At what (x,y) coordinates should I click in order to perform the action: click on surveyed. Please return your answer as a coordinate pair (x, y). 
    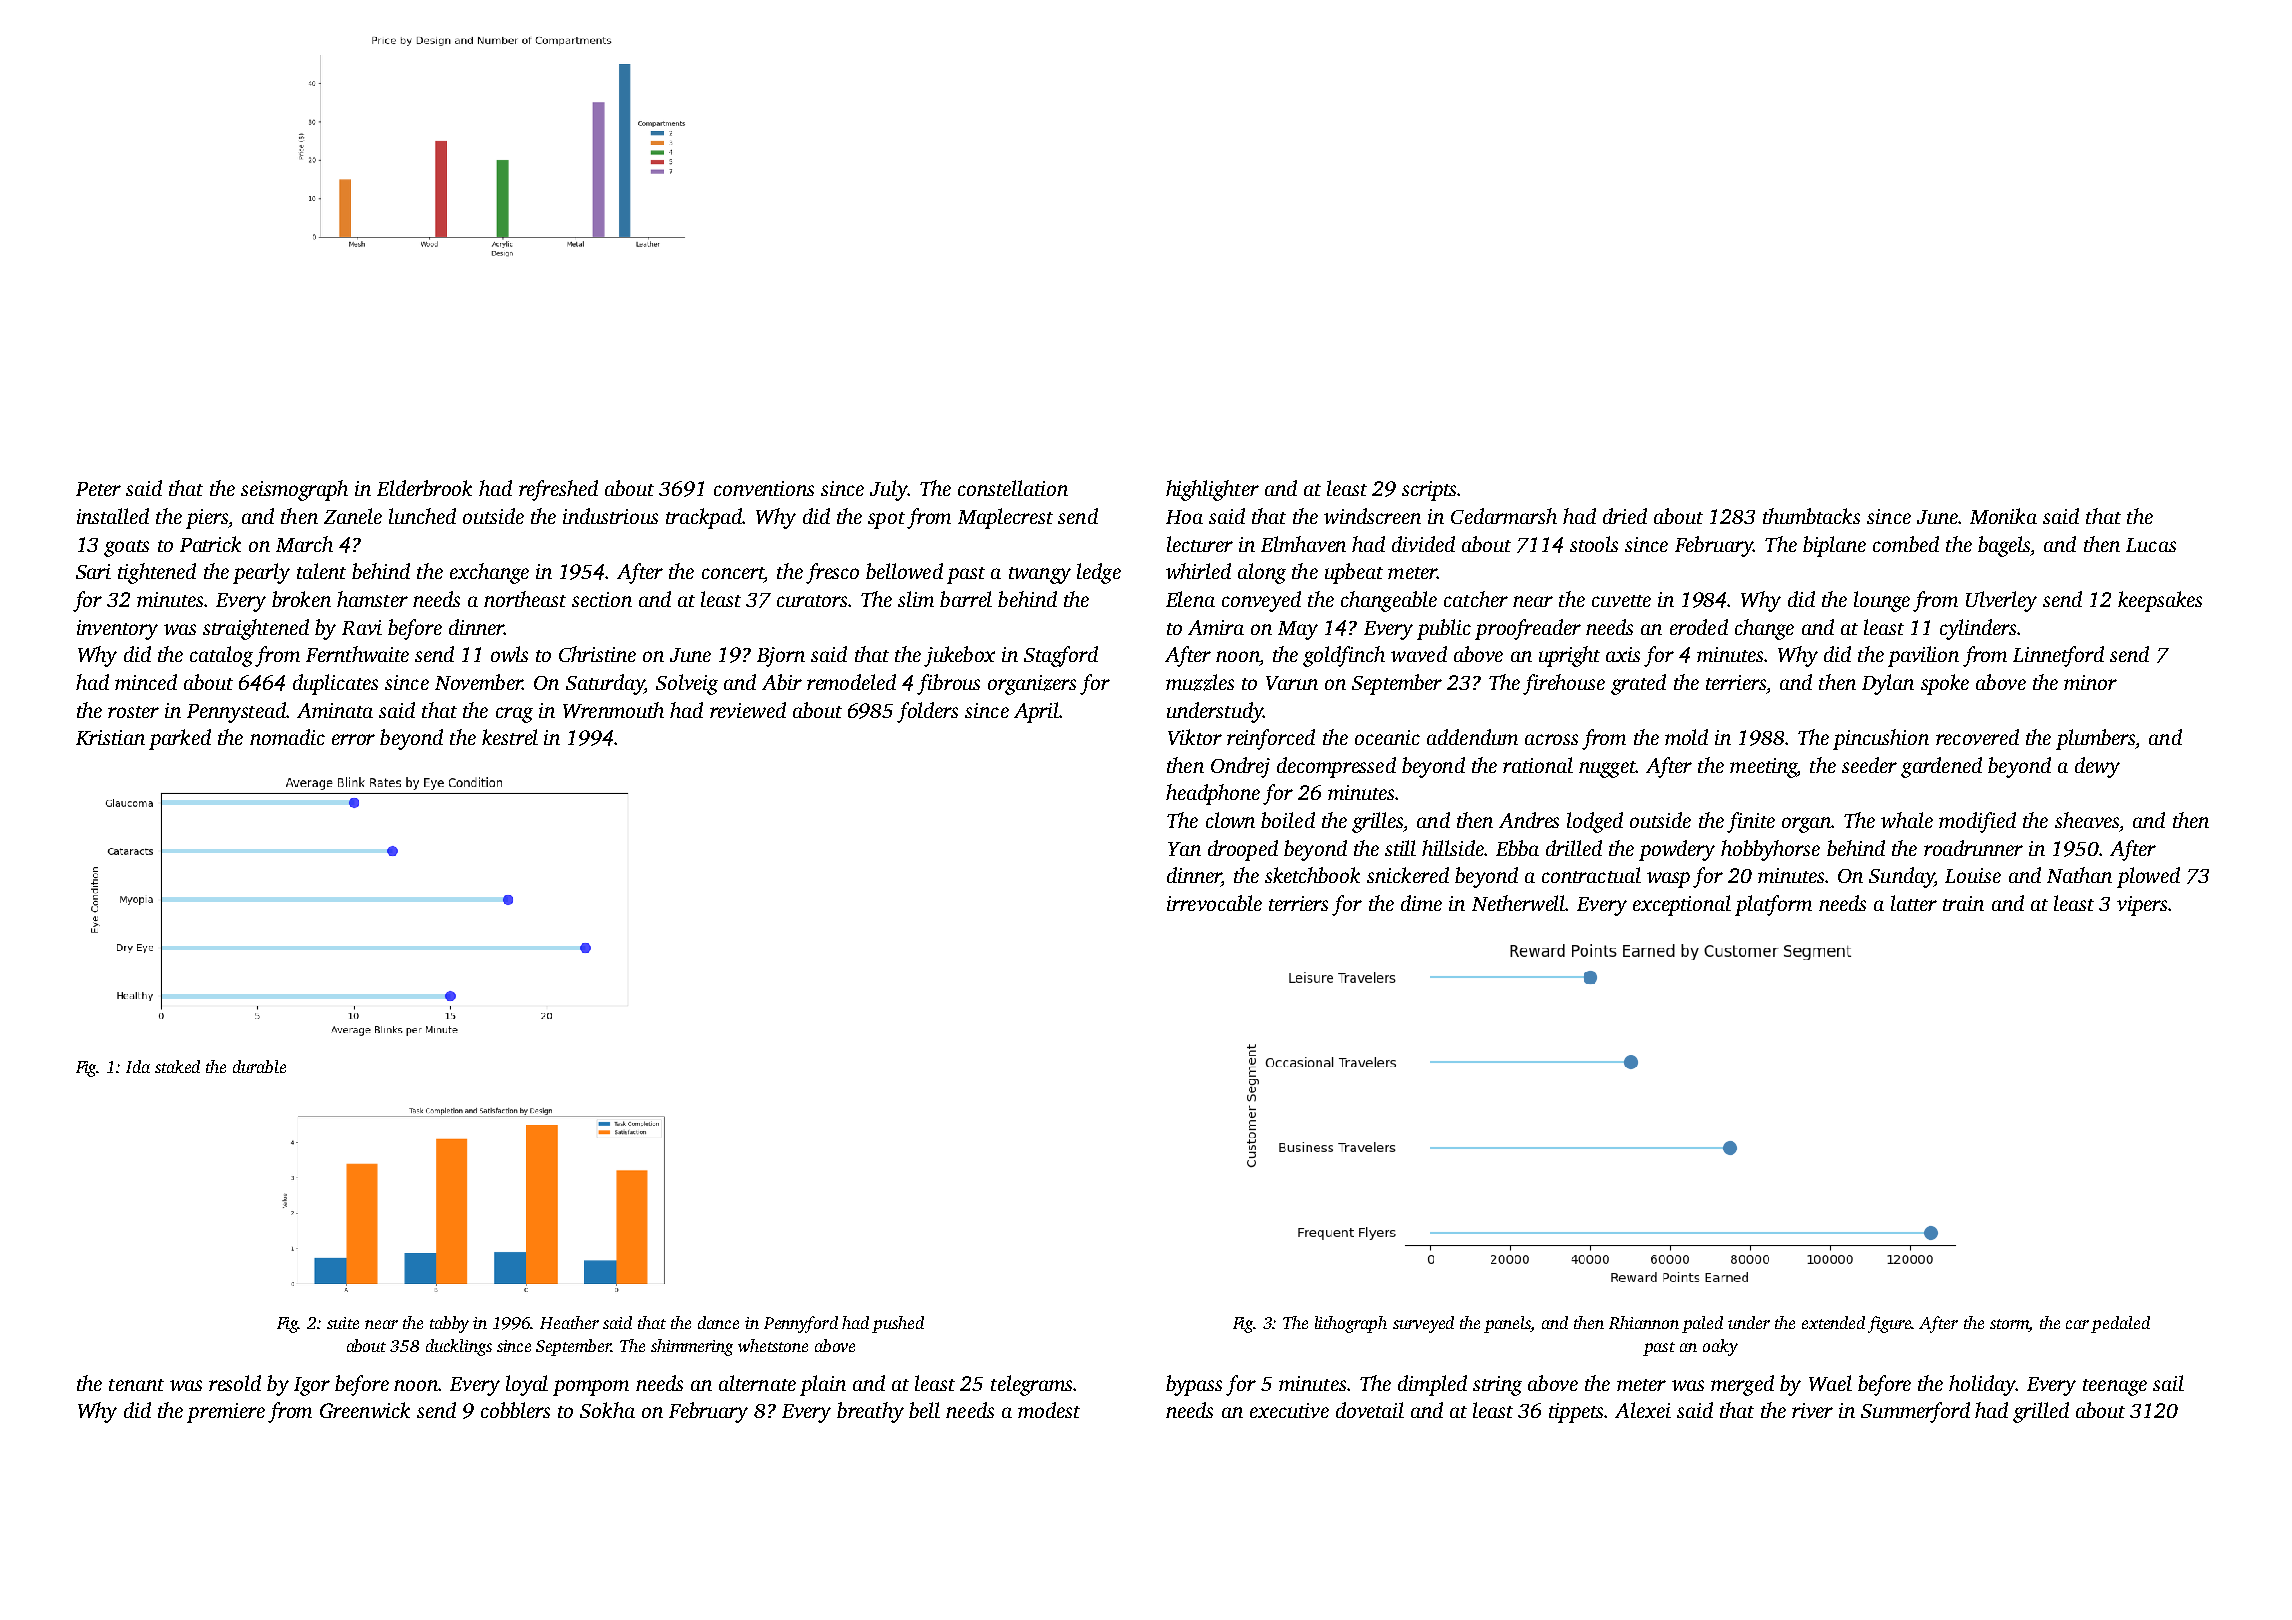
    Looking at the image, I should click on (1423, 1324).
